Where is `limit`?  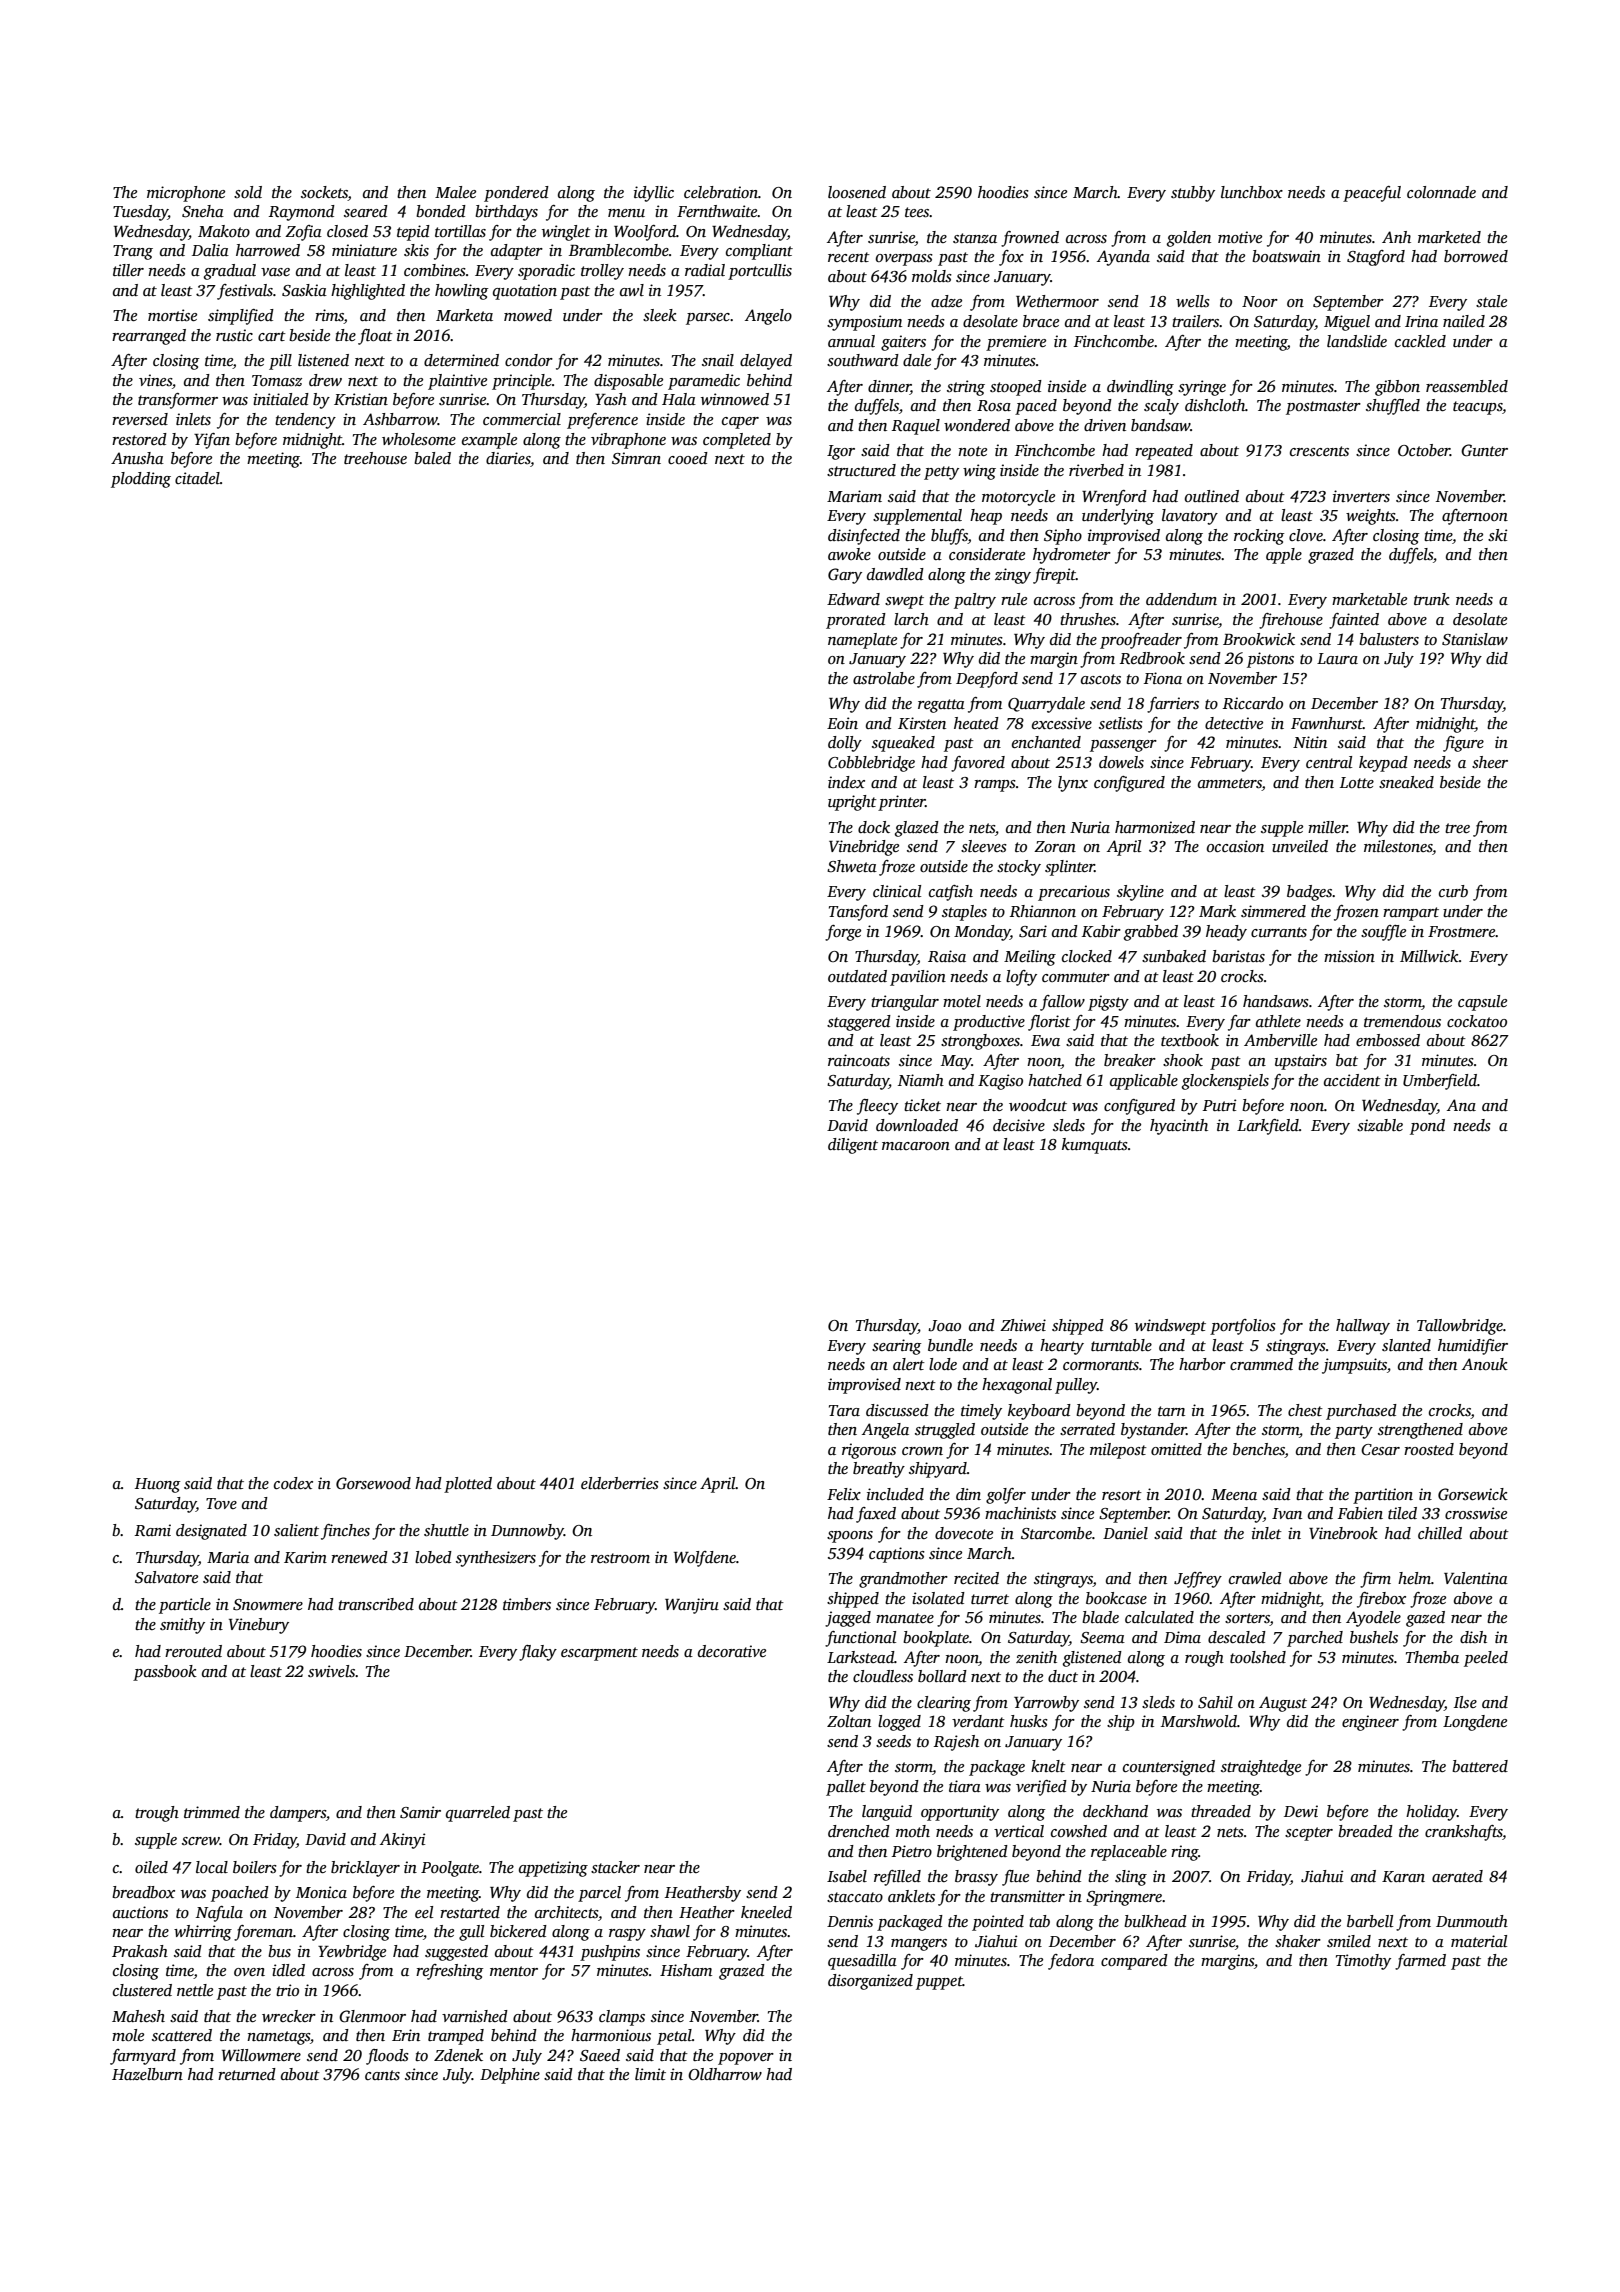 limit is located at coordinates (650, 2074).
